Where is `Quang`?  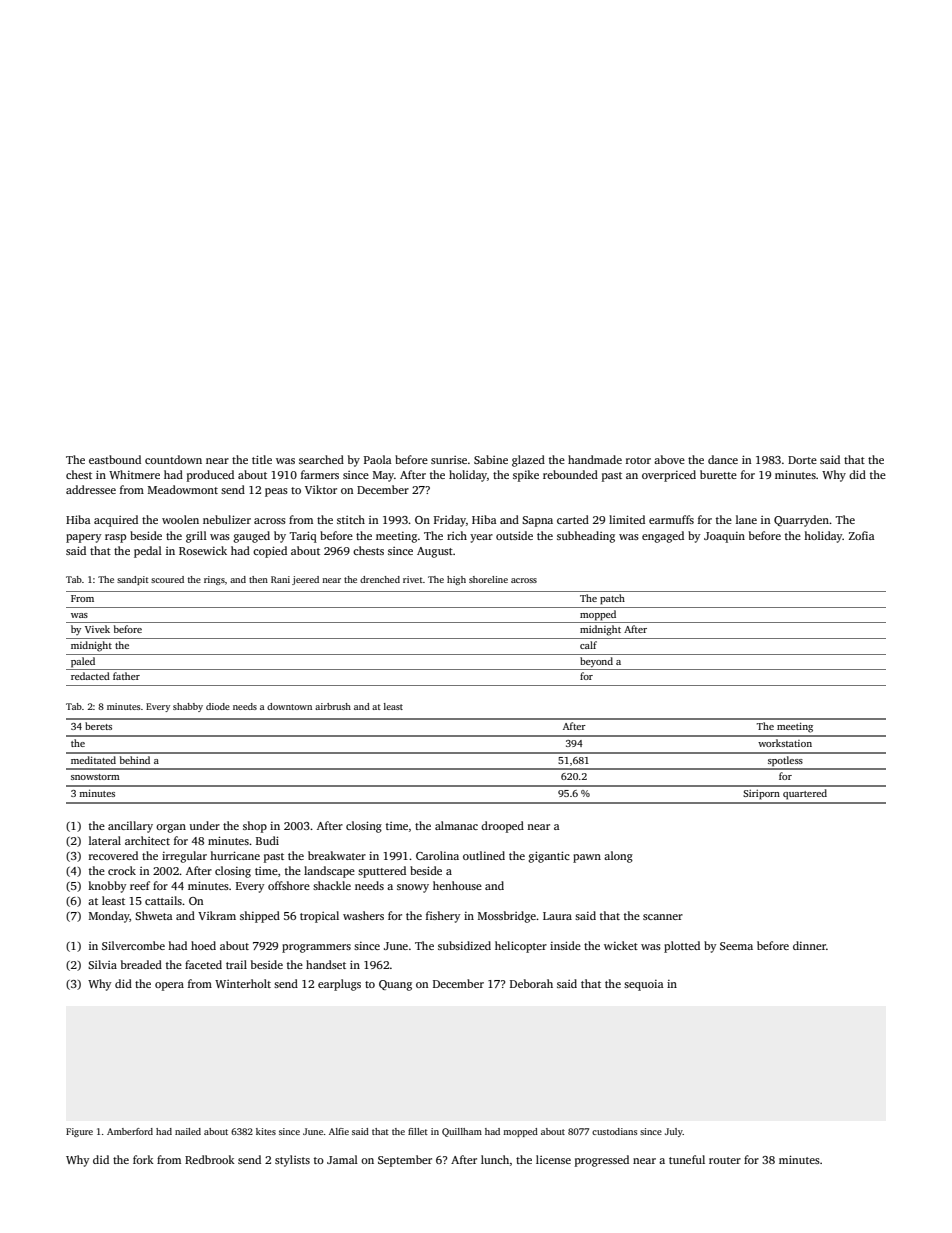
Quang is located at coordinates (395, 985).
